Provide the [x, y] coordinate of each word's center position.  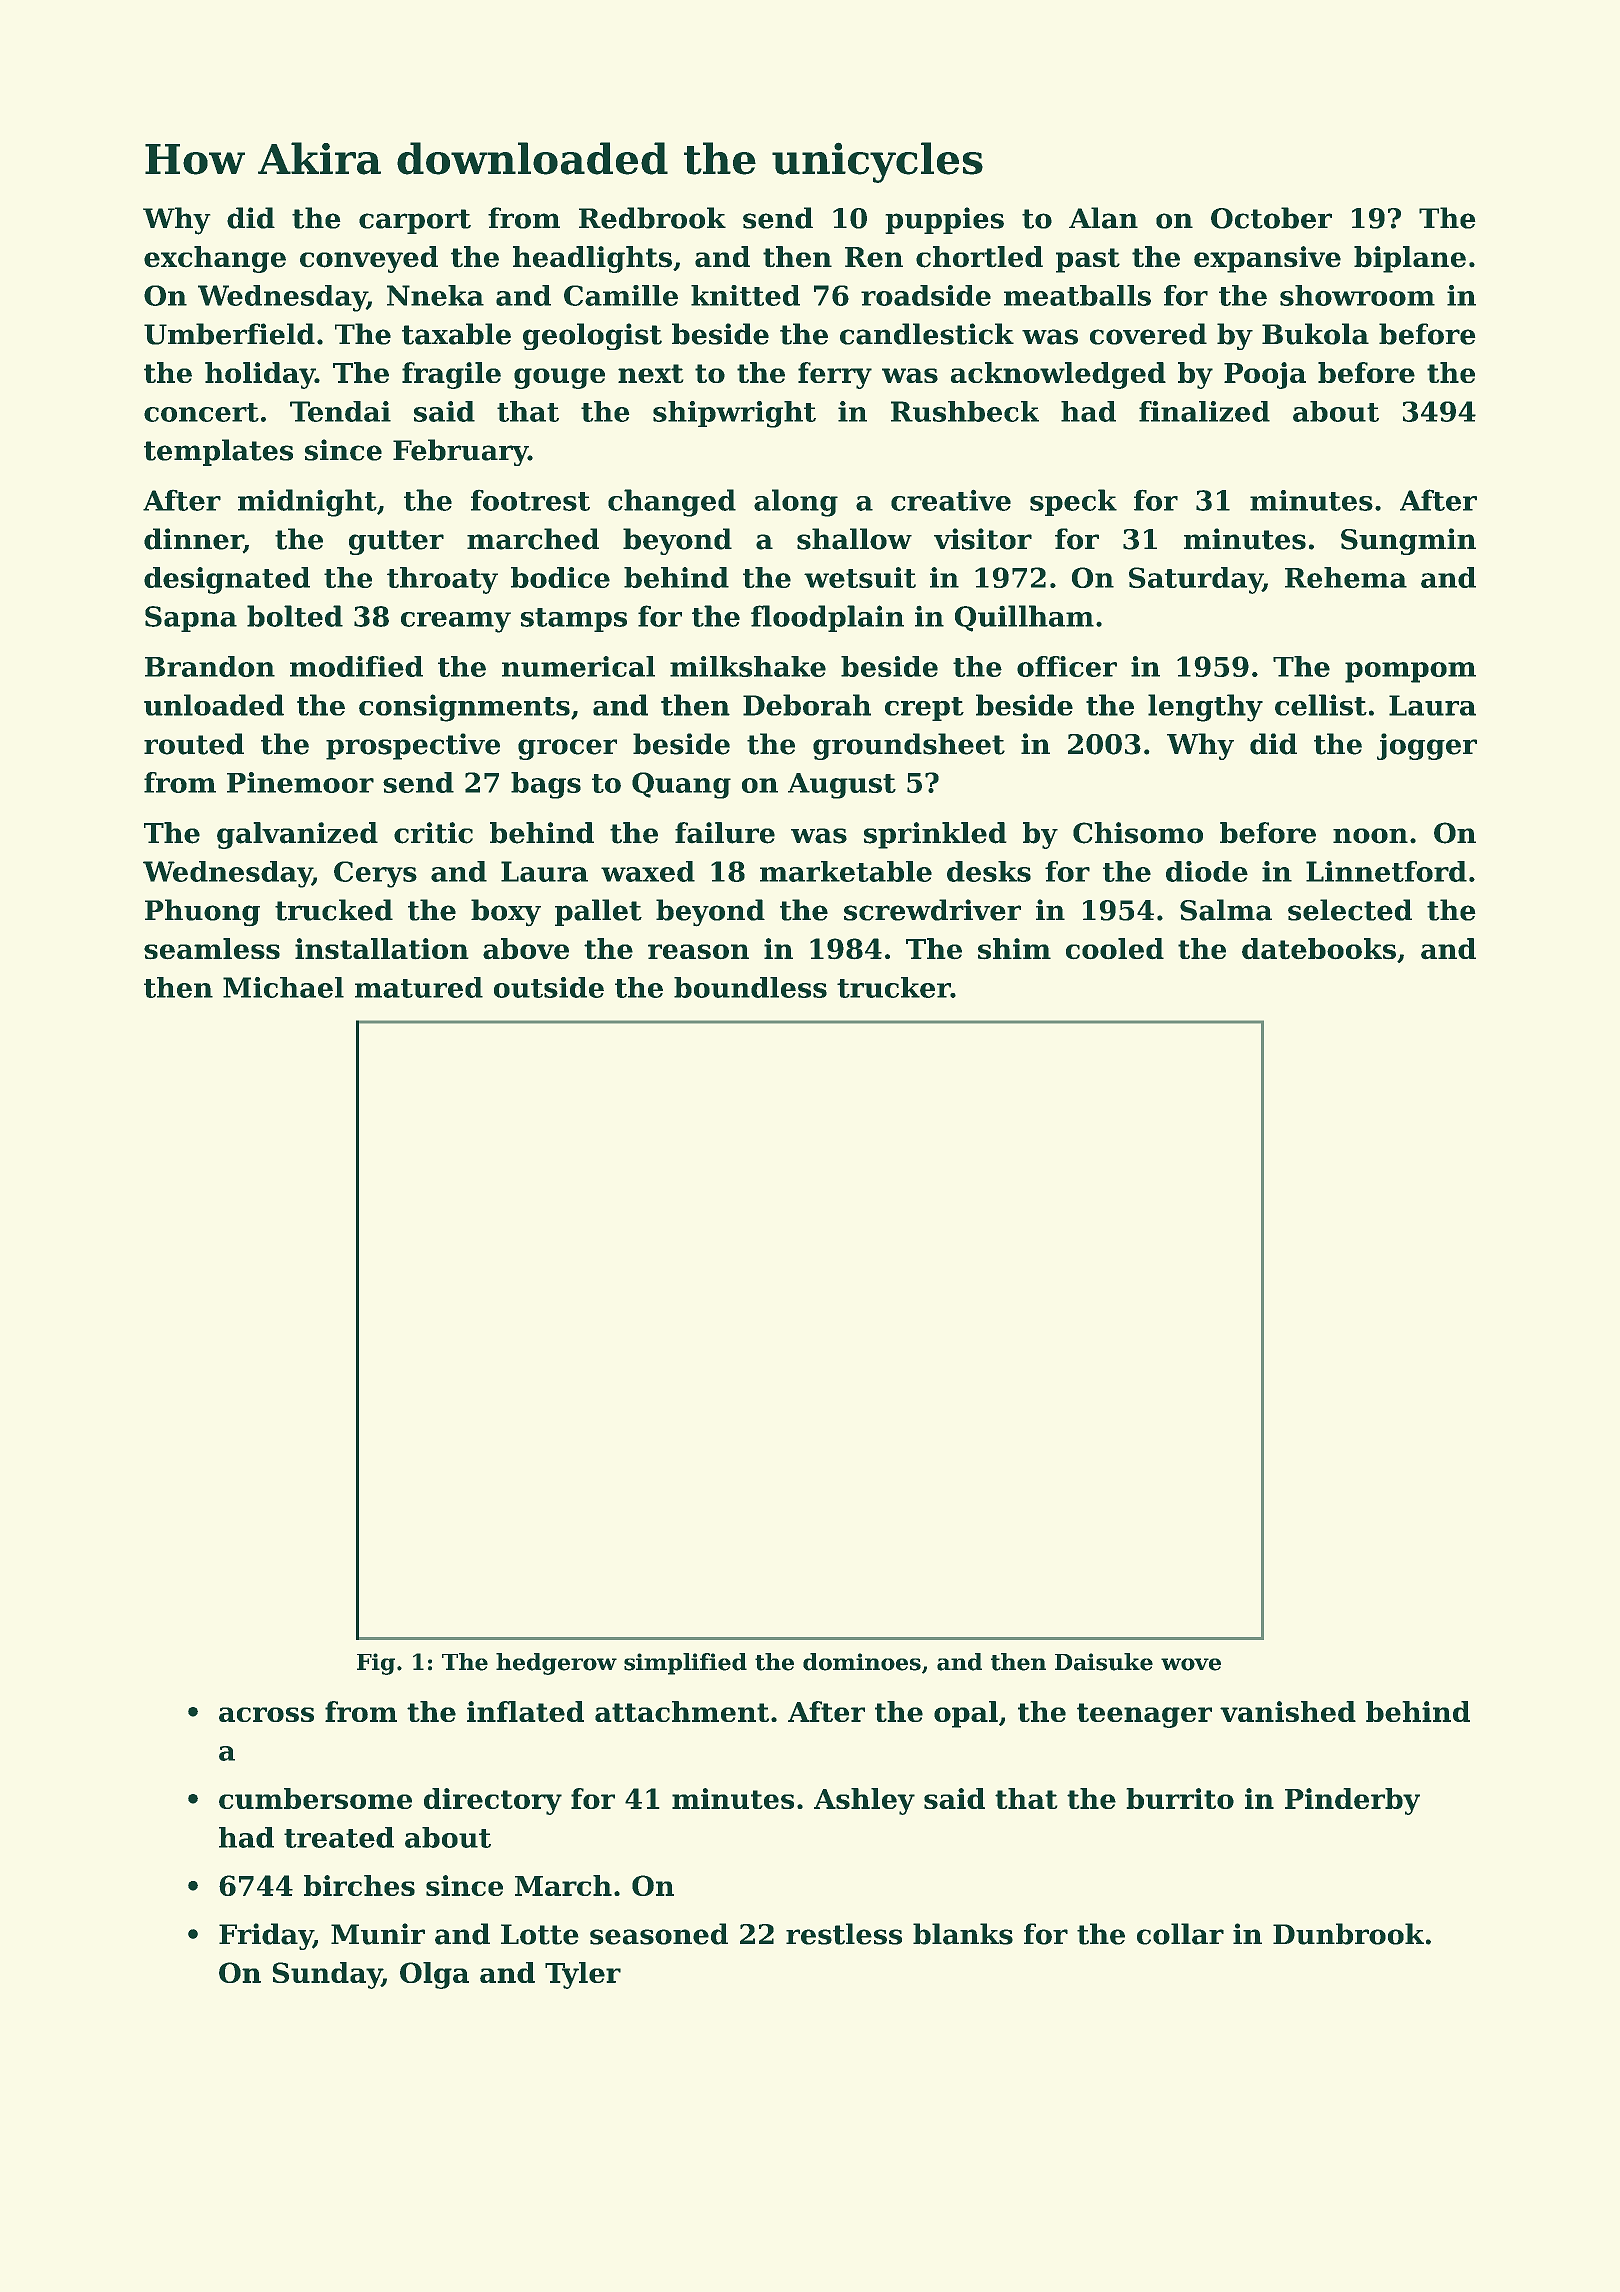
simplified [685, 1664]
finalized [1204, 411]
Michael [283, 987]
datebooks [1319, 949]
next [651, 373]
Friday [266, 1936]
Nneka [435, 295]
